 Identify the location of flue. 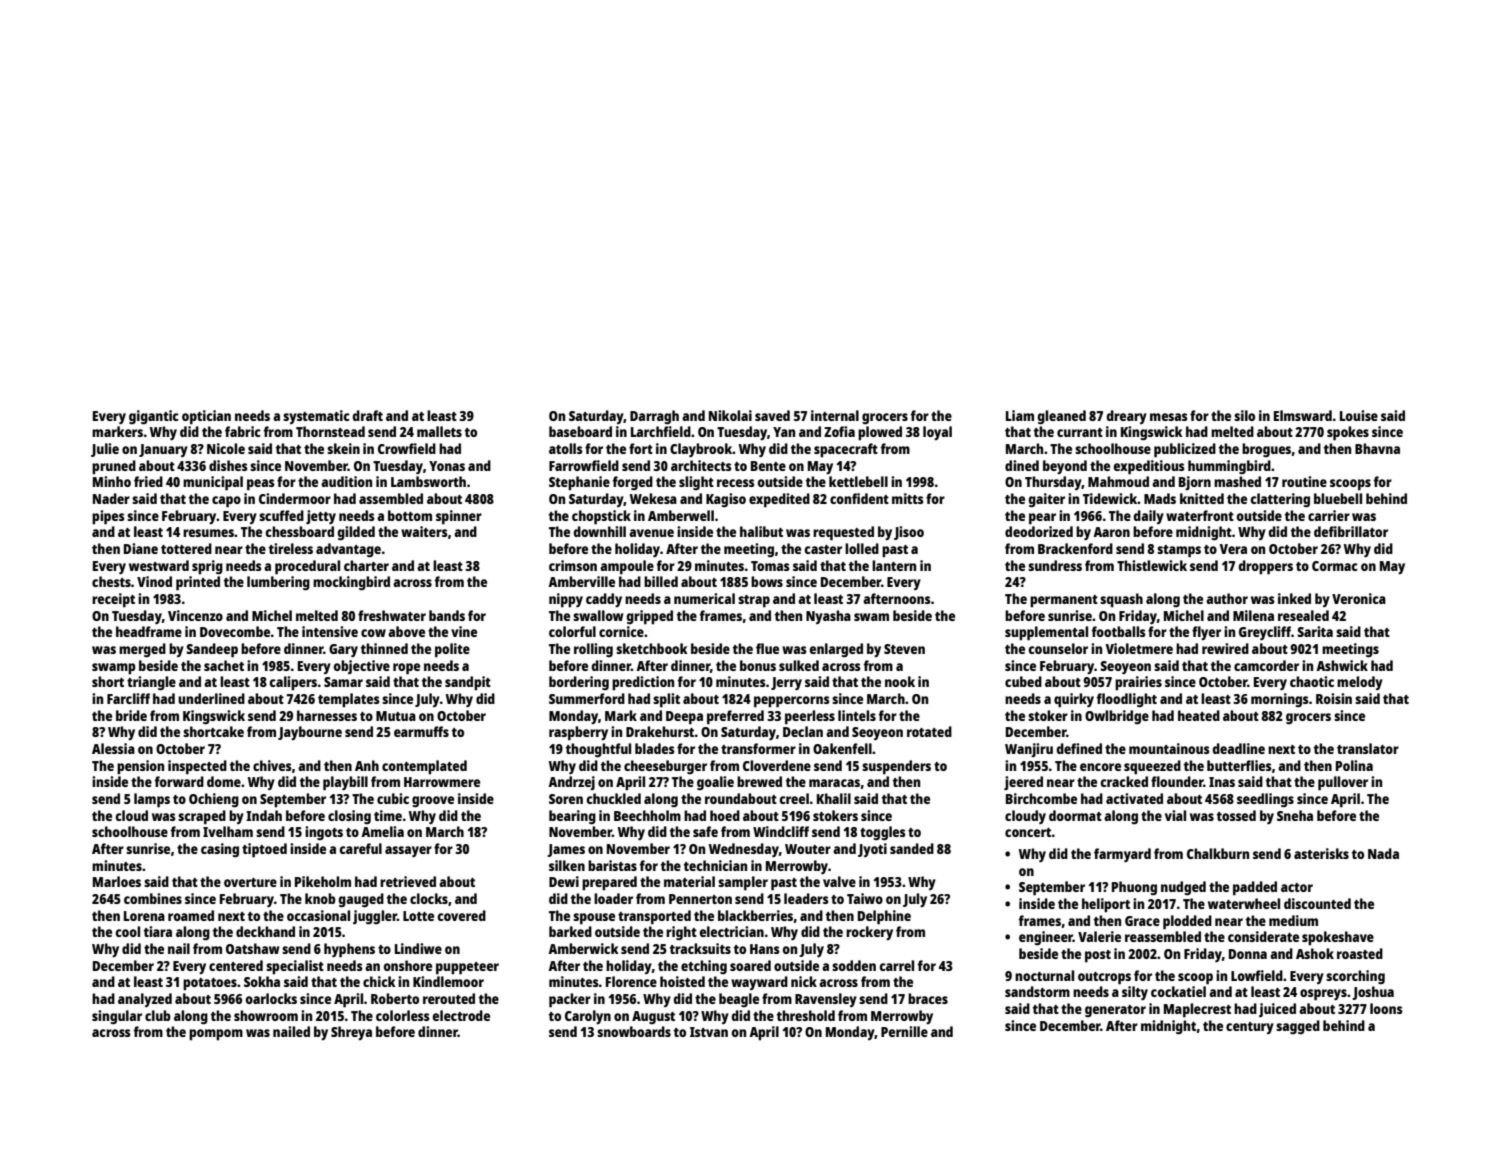
(767, 648).
